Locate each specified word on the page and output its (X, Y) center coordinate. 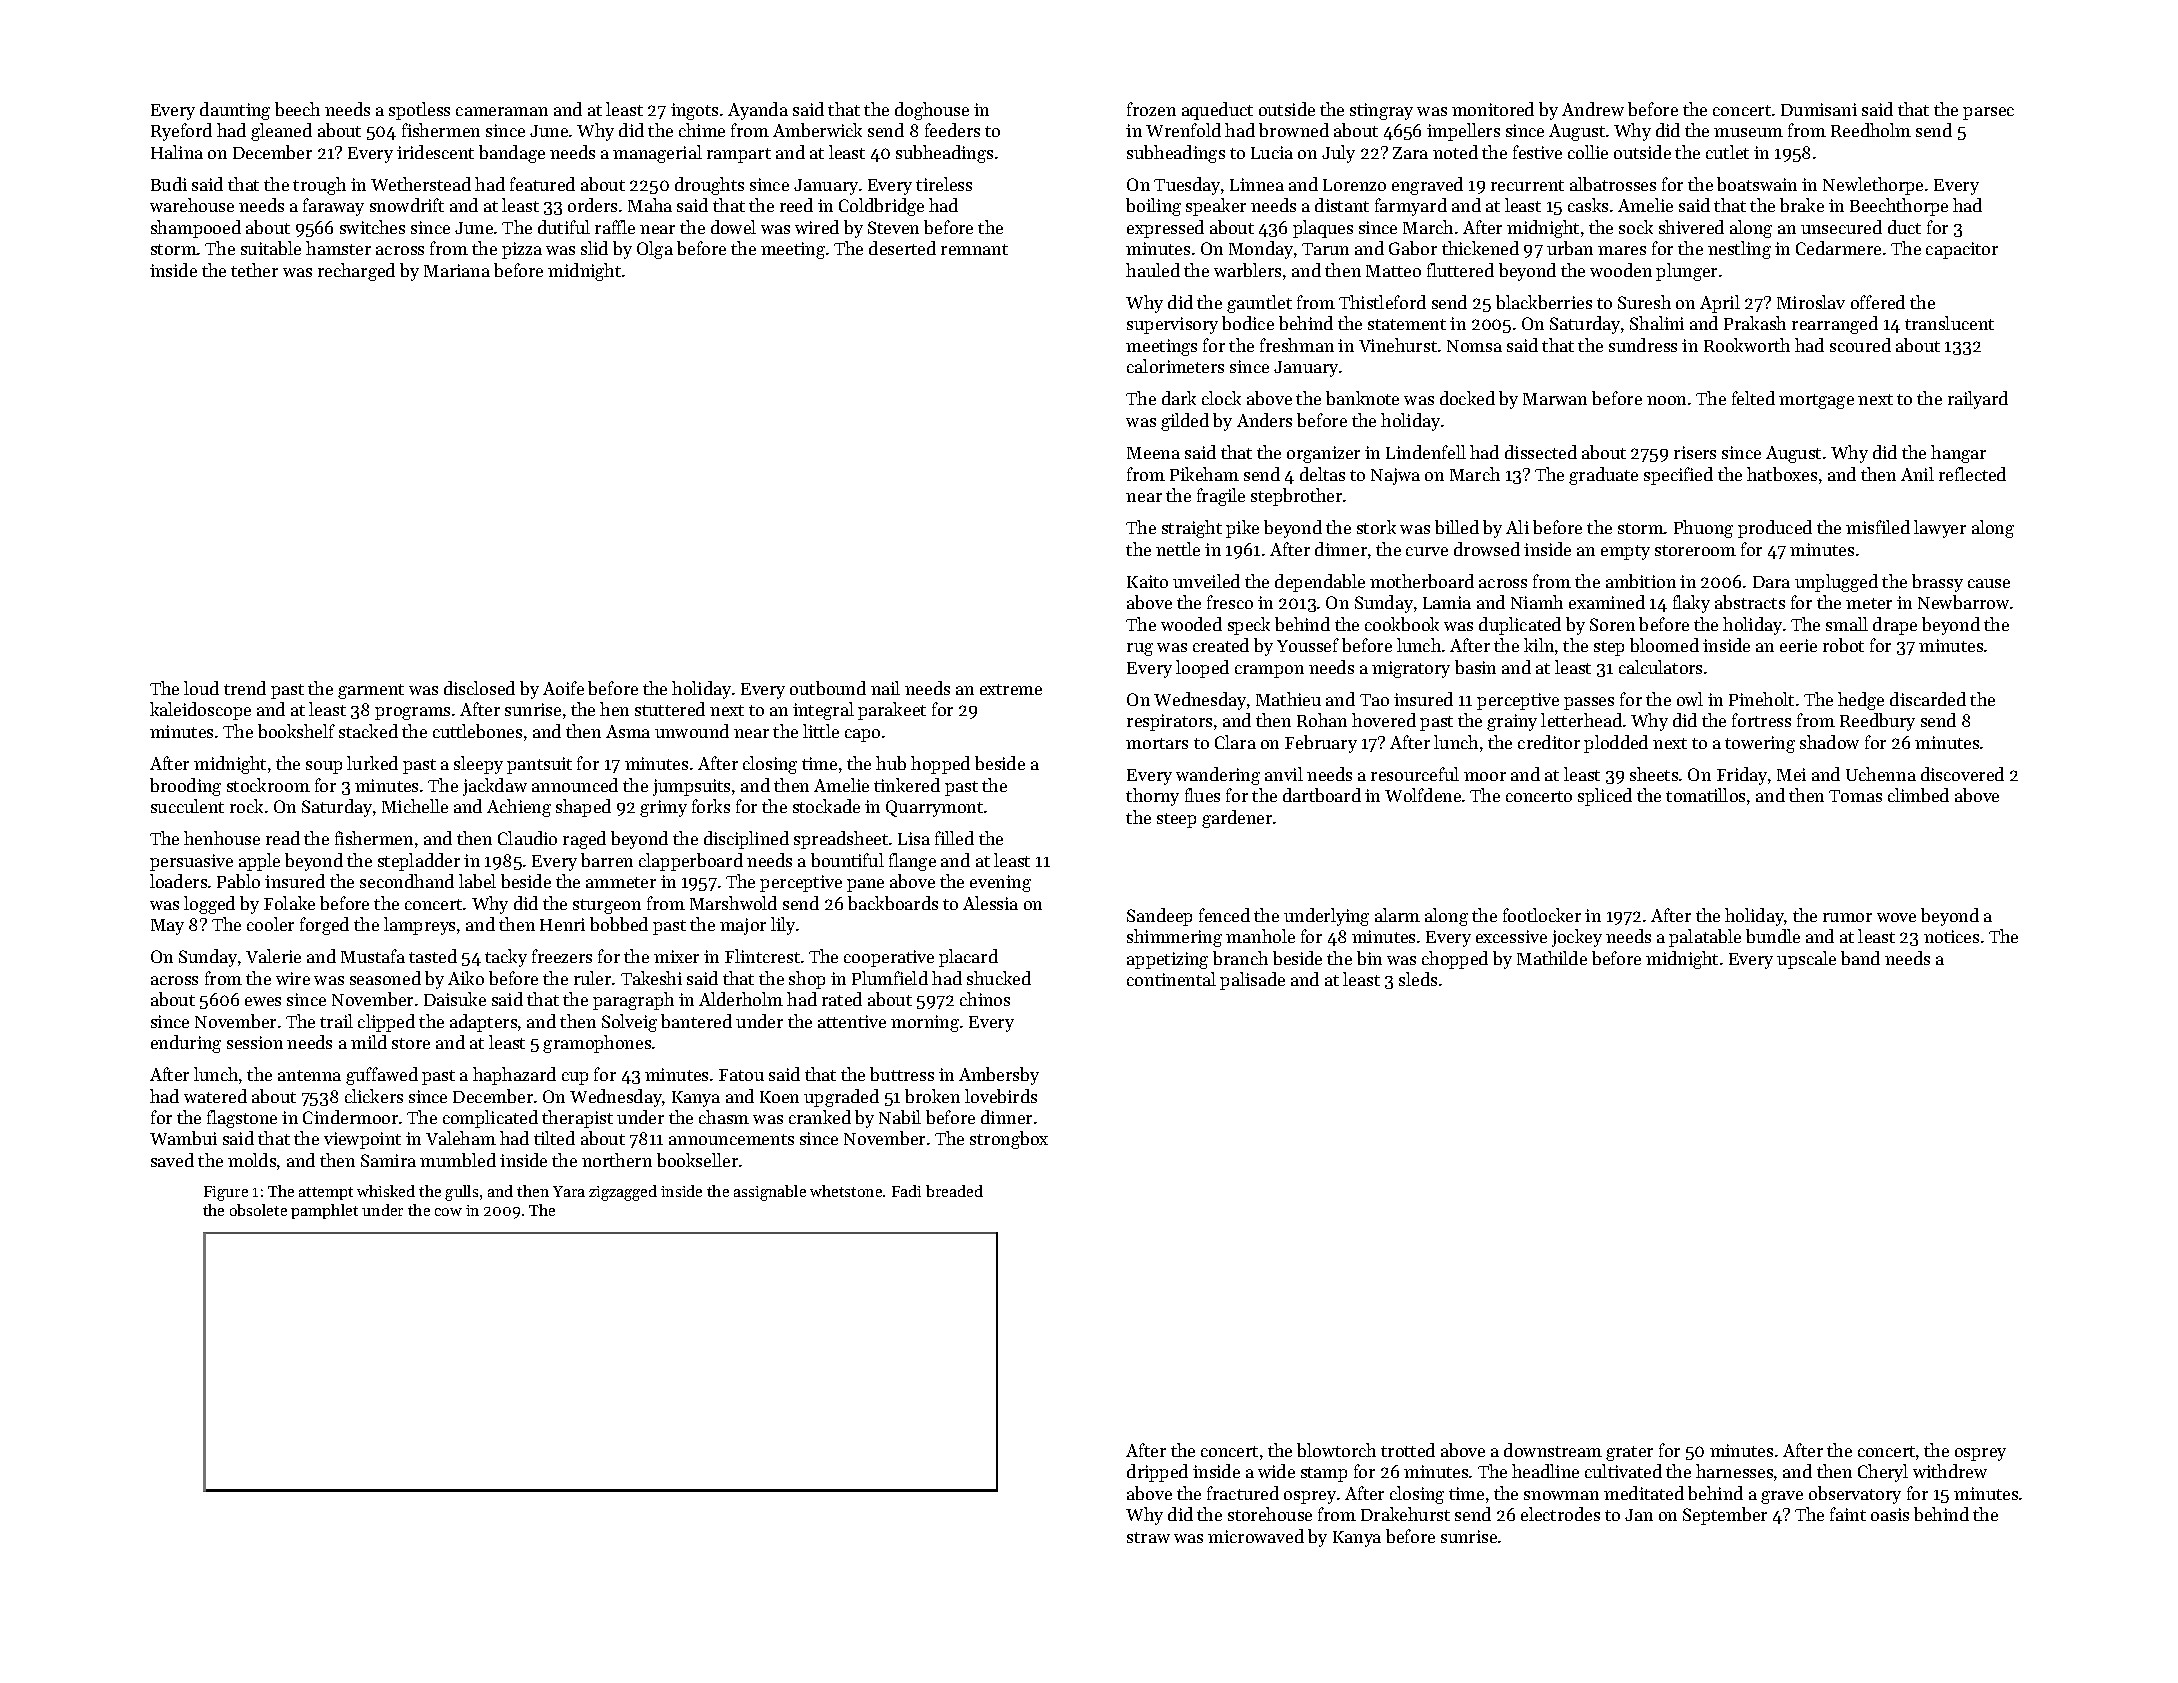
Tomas (1855, 796)
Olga (655, 250)
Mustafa (373, 956)
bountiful (847, 860)
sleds (1418, 979)
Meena (1153, 453)
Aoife (563, 688)
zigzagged (623, 1193)
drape (1895, 626)
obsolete (258, 1210)
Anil (1917, 474)
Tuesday (1187, 186)
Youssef (1308, 645)
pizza (522, 250)
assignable (770, 1193)
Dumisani (1819, 109)
